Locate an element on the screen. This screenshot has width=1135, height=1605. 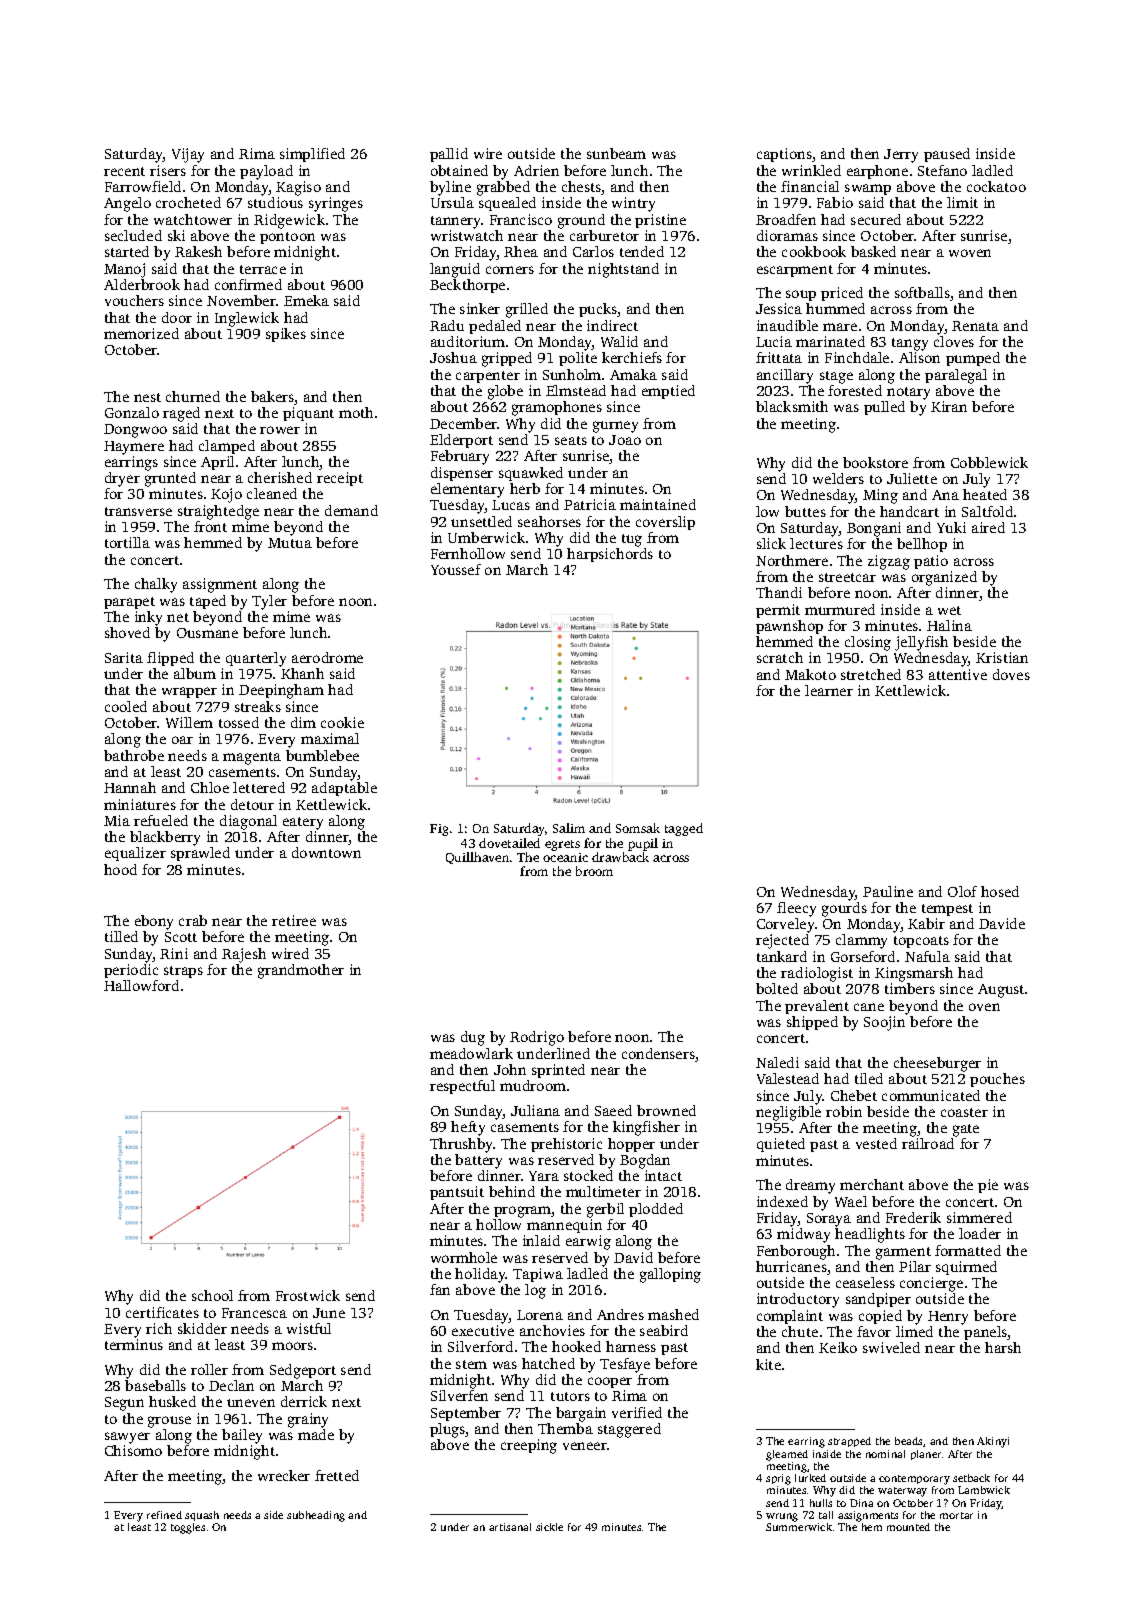
artisanal is located at coordinates (510, 1527).
